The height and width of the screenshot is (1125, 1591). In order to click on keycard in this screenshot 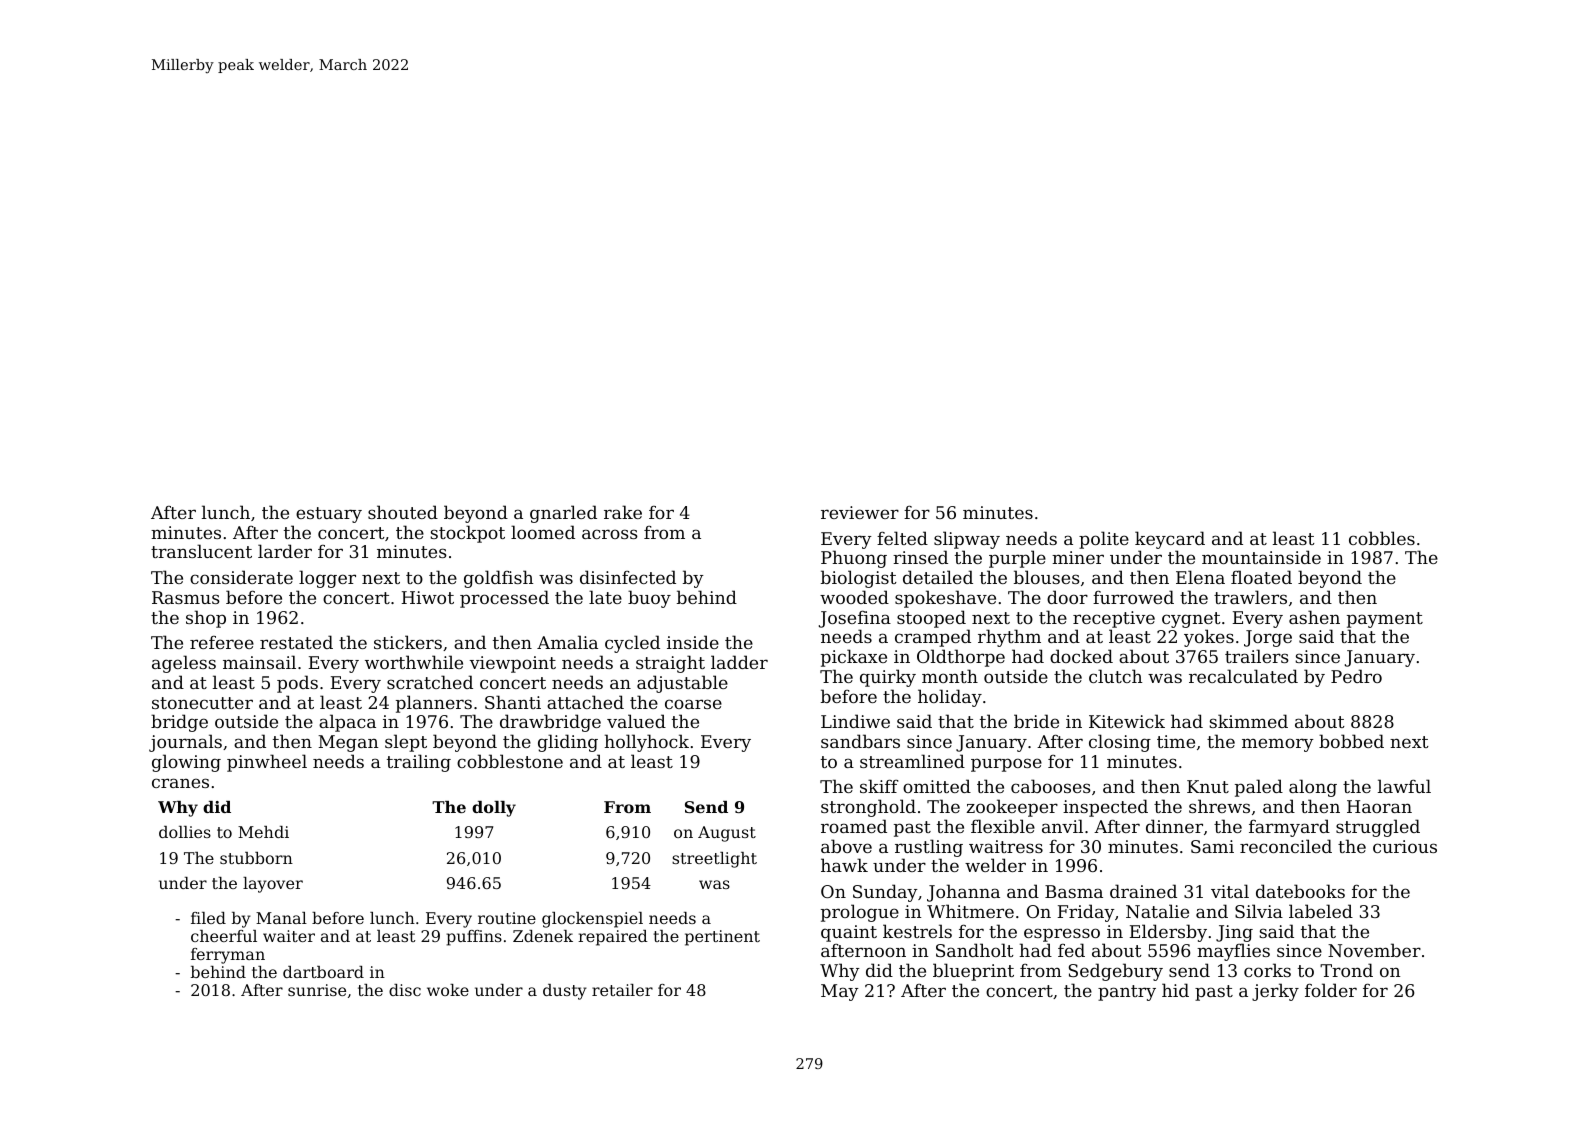, I will do `click(1170, 540)`.
